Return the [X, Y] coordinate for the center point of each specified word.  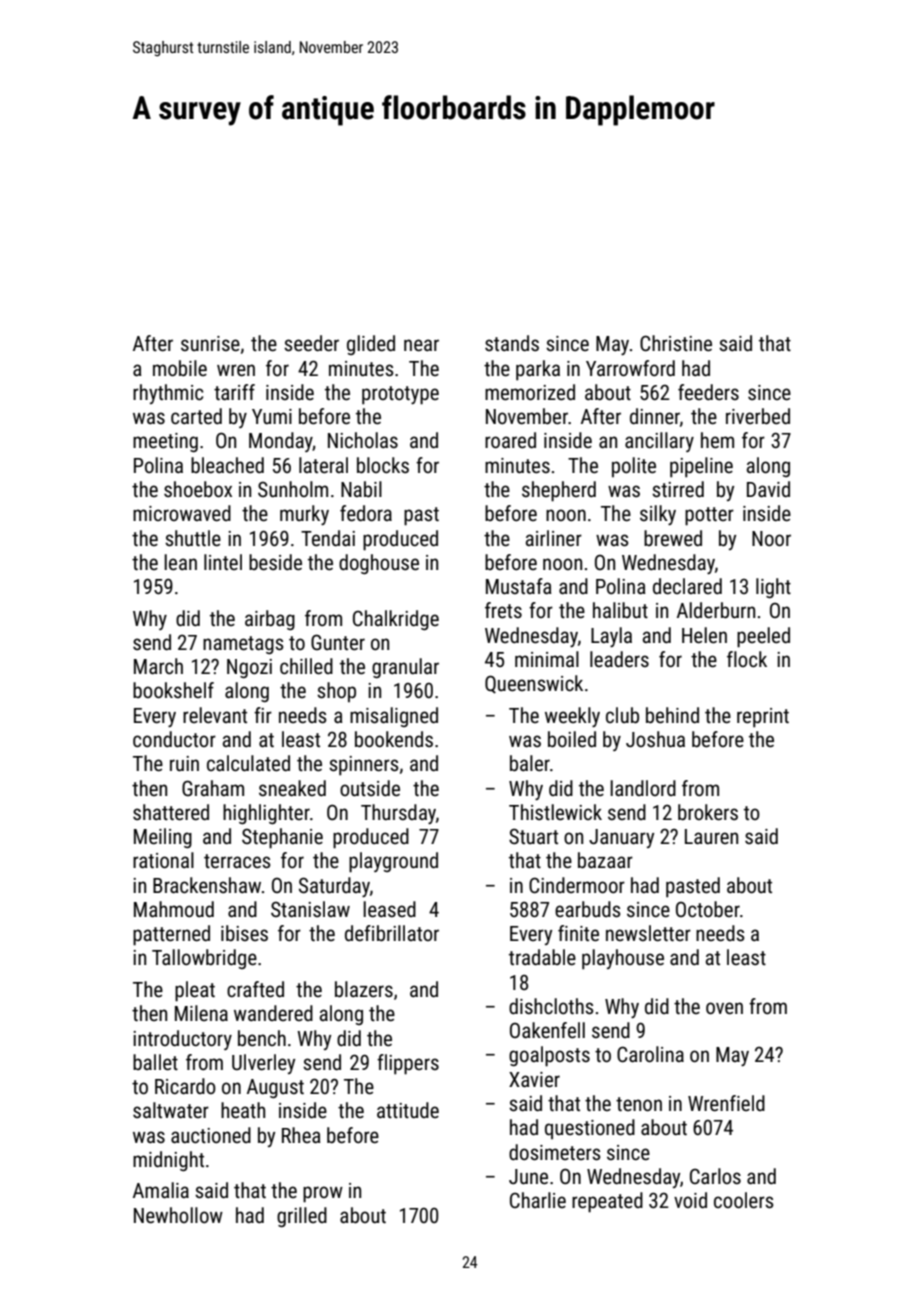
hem [717, 440]
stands [512, 343]
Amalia [161, 1190]
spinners [363, 766]
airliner [554, 538]
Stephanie [282, 838]
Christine [676, 343]
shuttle [193, 538]
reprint [763, 718]
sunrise [210, 344]
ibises [244, 933]
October [708, 909]
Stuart [533, 836]
